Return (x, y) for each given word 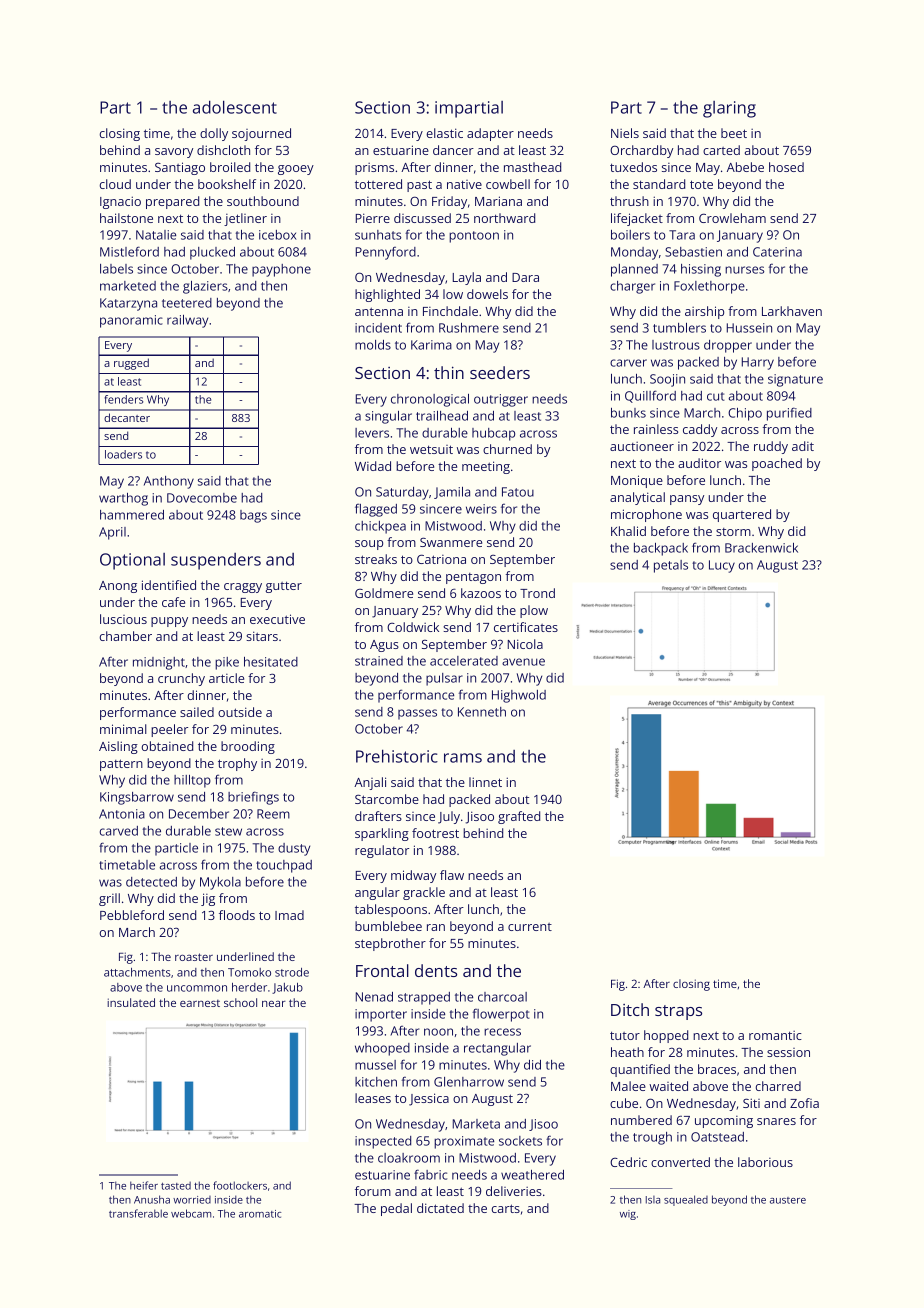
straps (678, 1012)
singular (388, 417)
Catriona (441, 559)
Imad (289, 915)
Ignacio (120, 202)
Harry (758, 363)
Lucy (722, 566)
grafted (519, 817)
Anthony (169, 482)
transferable (138, 1213)
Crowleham (732, 218)
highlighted (387, 295)
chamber (125, 636)
